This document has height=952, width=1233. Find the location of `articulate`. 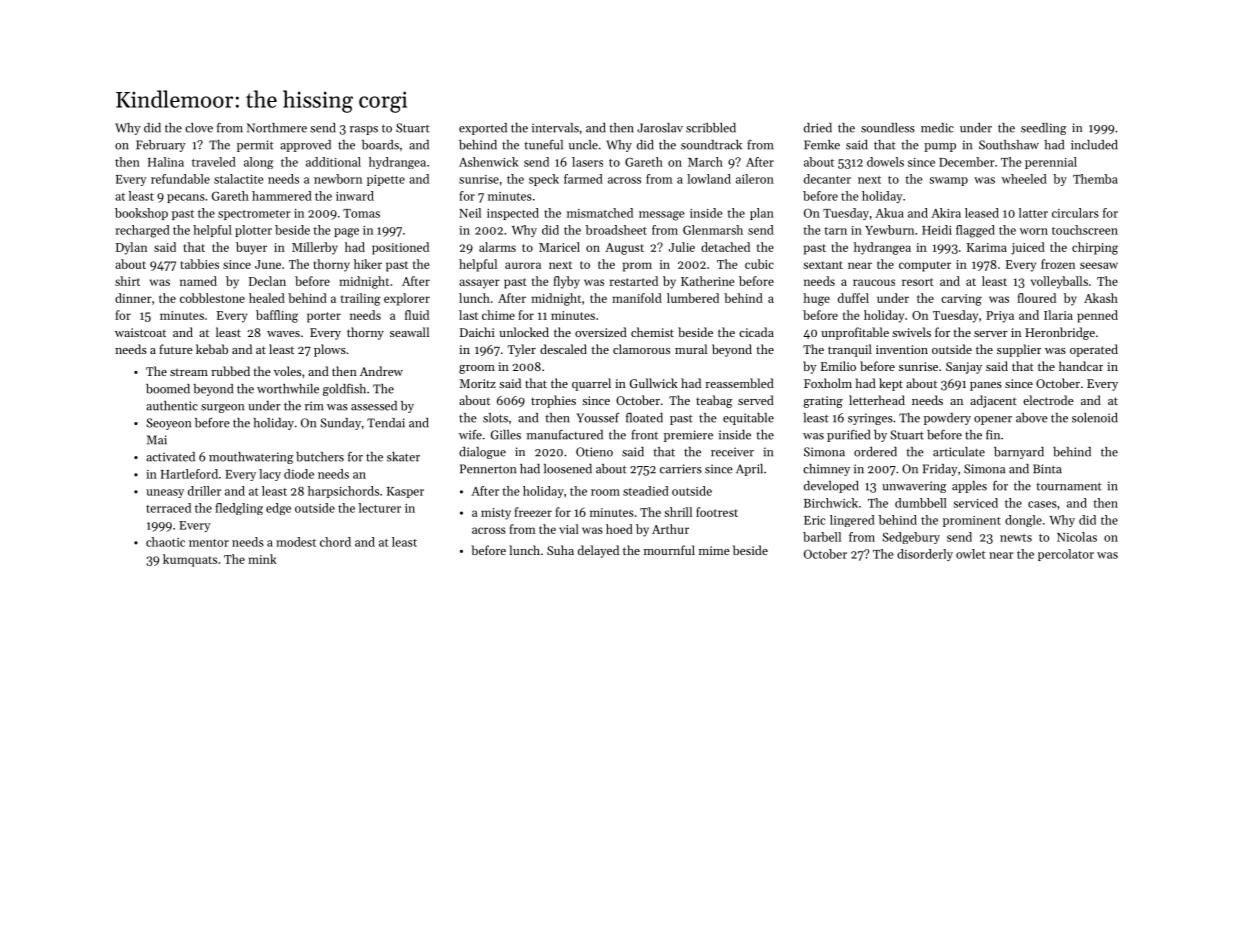

articulate is located at coordinates (959, 452).
